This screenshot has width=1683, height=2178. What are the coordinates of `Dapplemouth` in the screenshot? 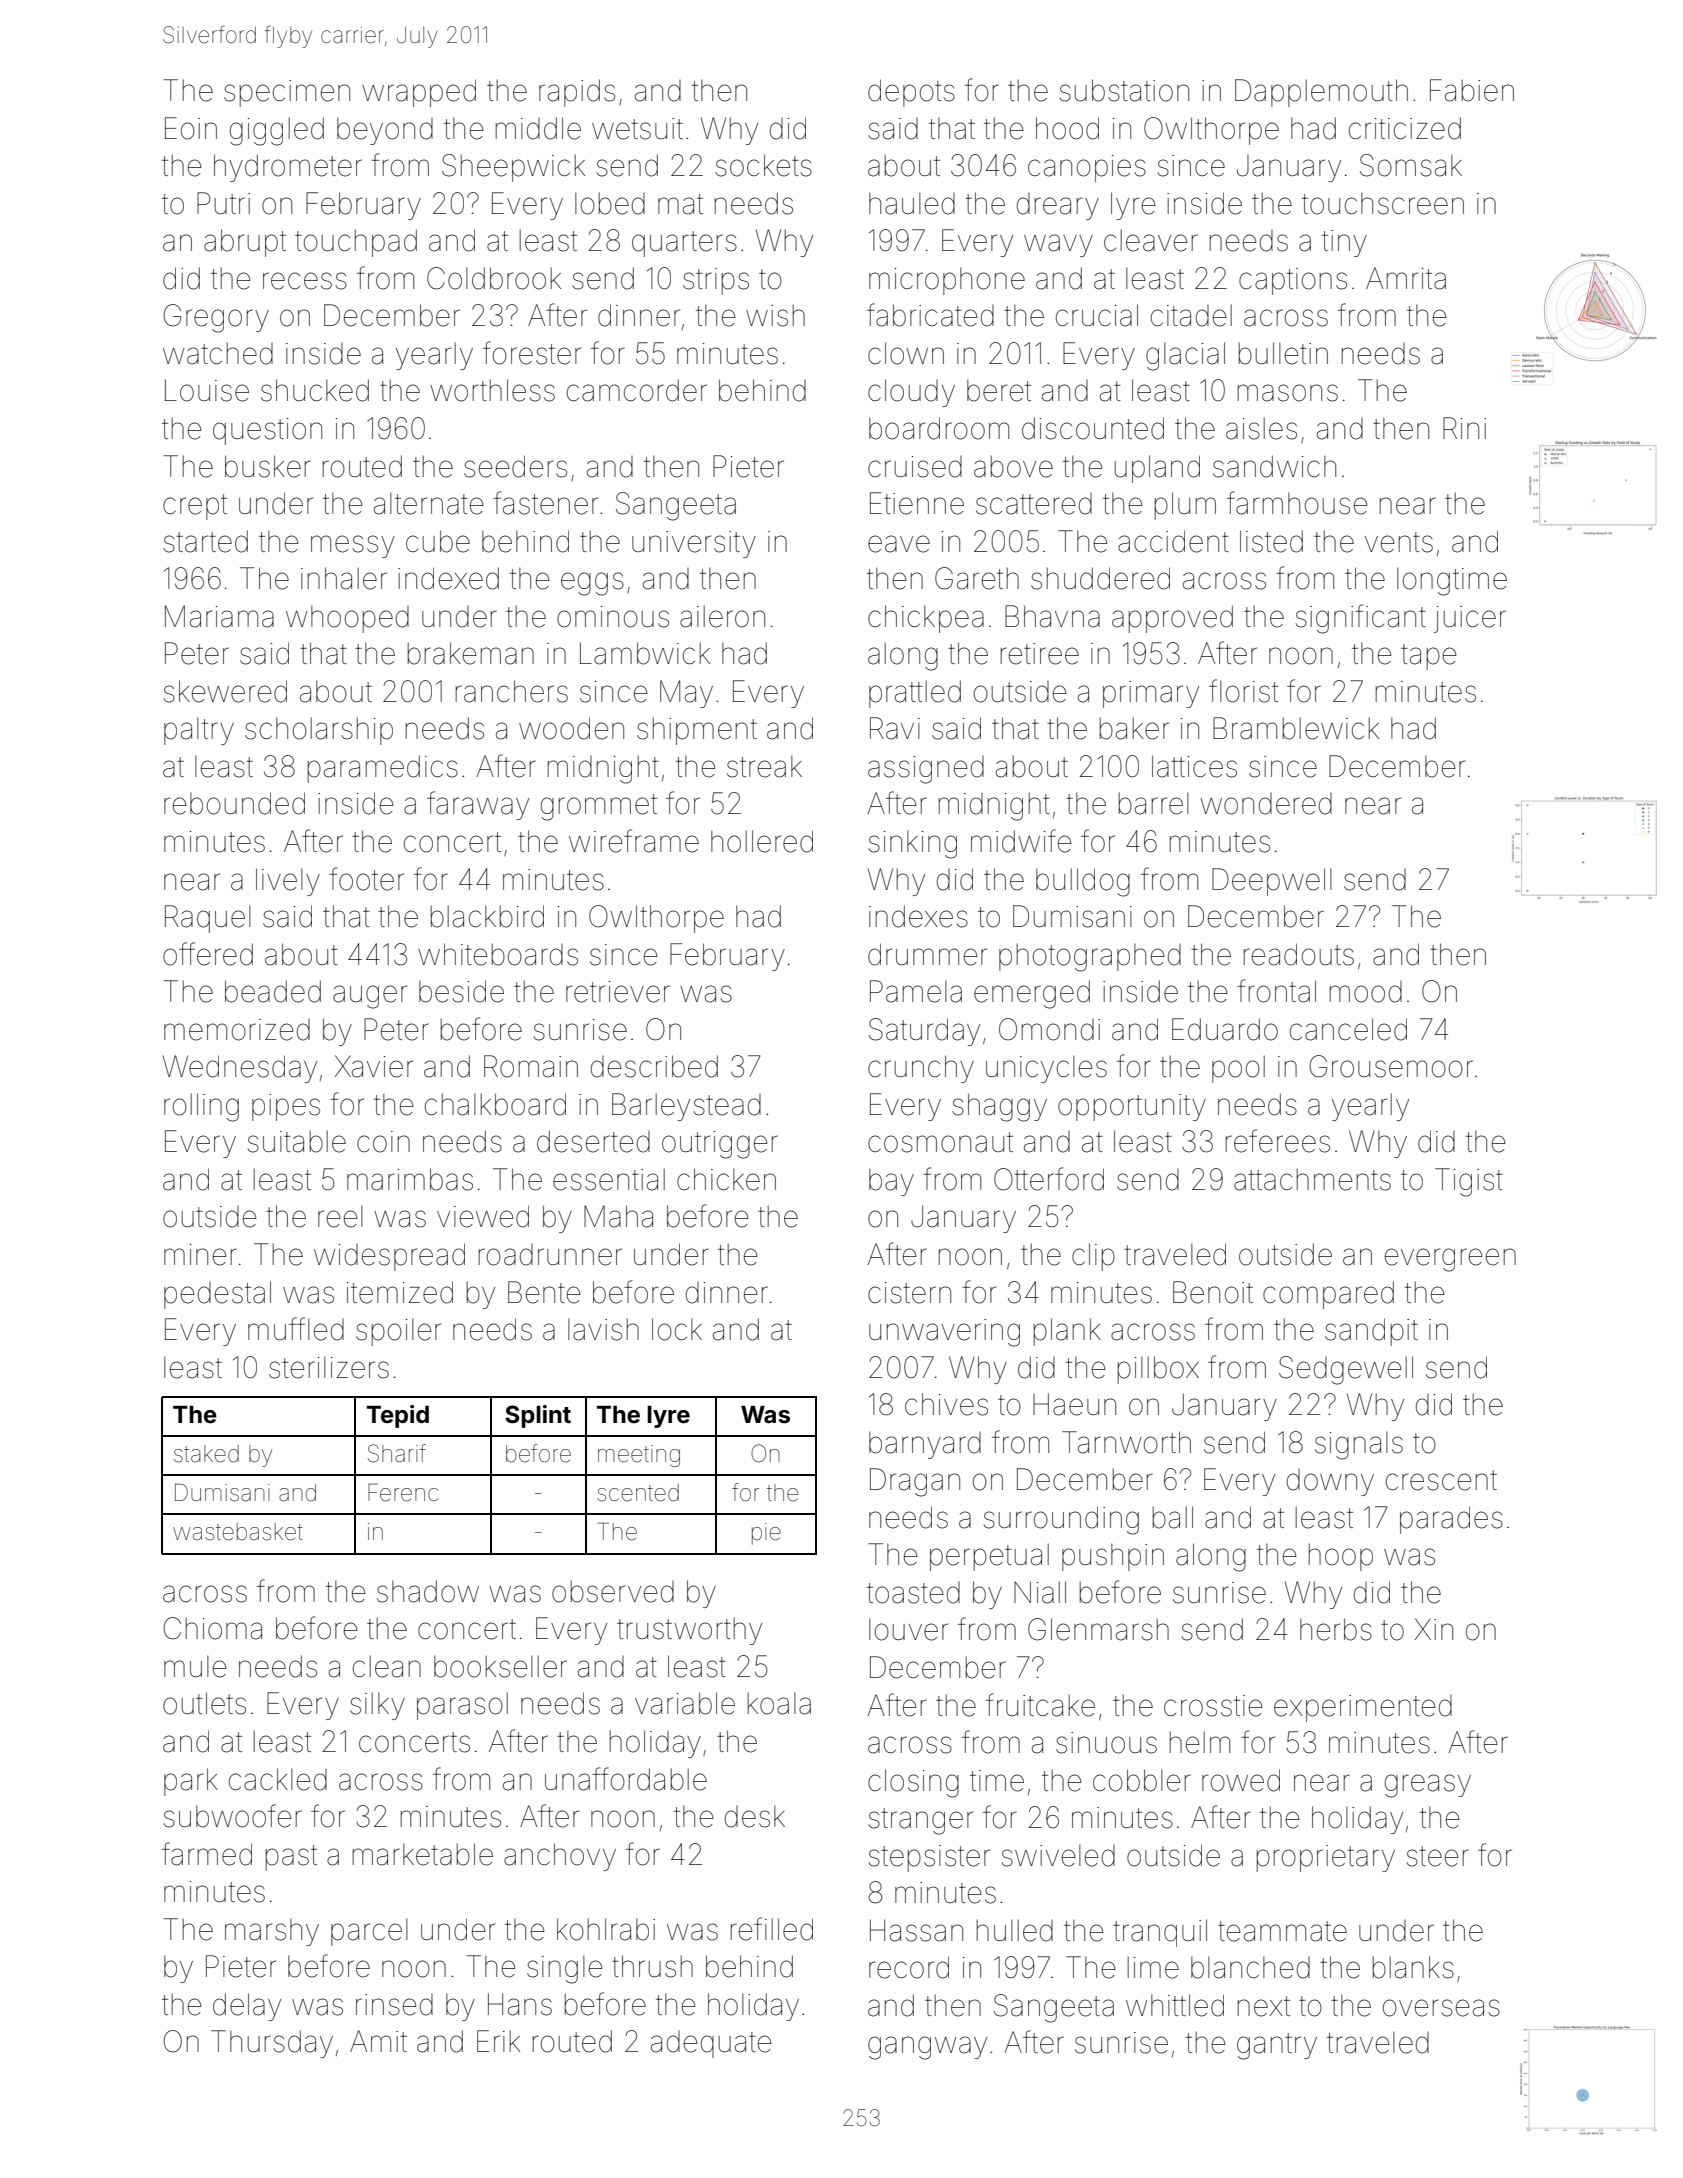 It's located at (1321, 93).
